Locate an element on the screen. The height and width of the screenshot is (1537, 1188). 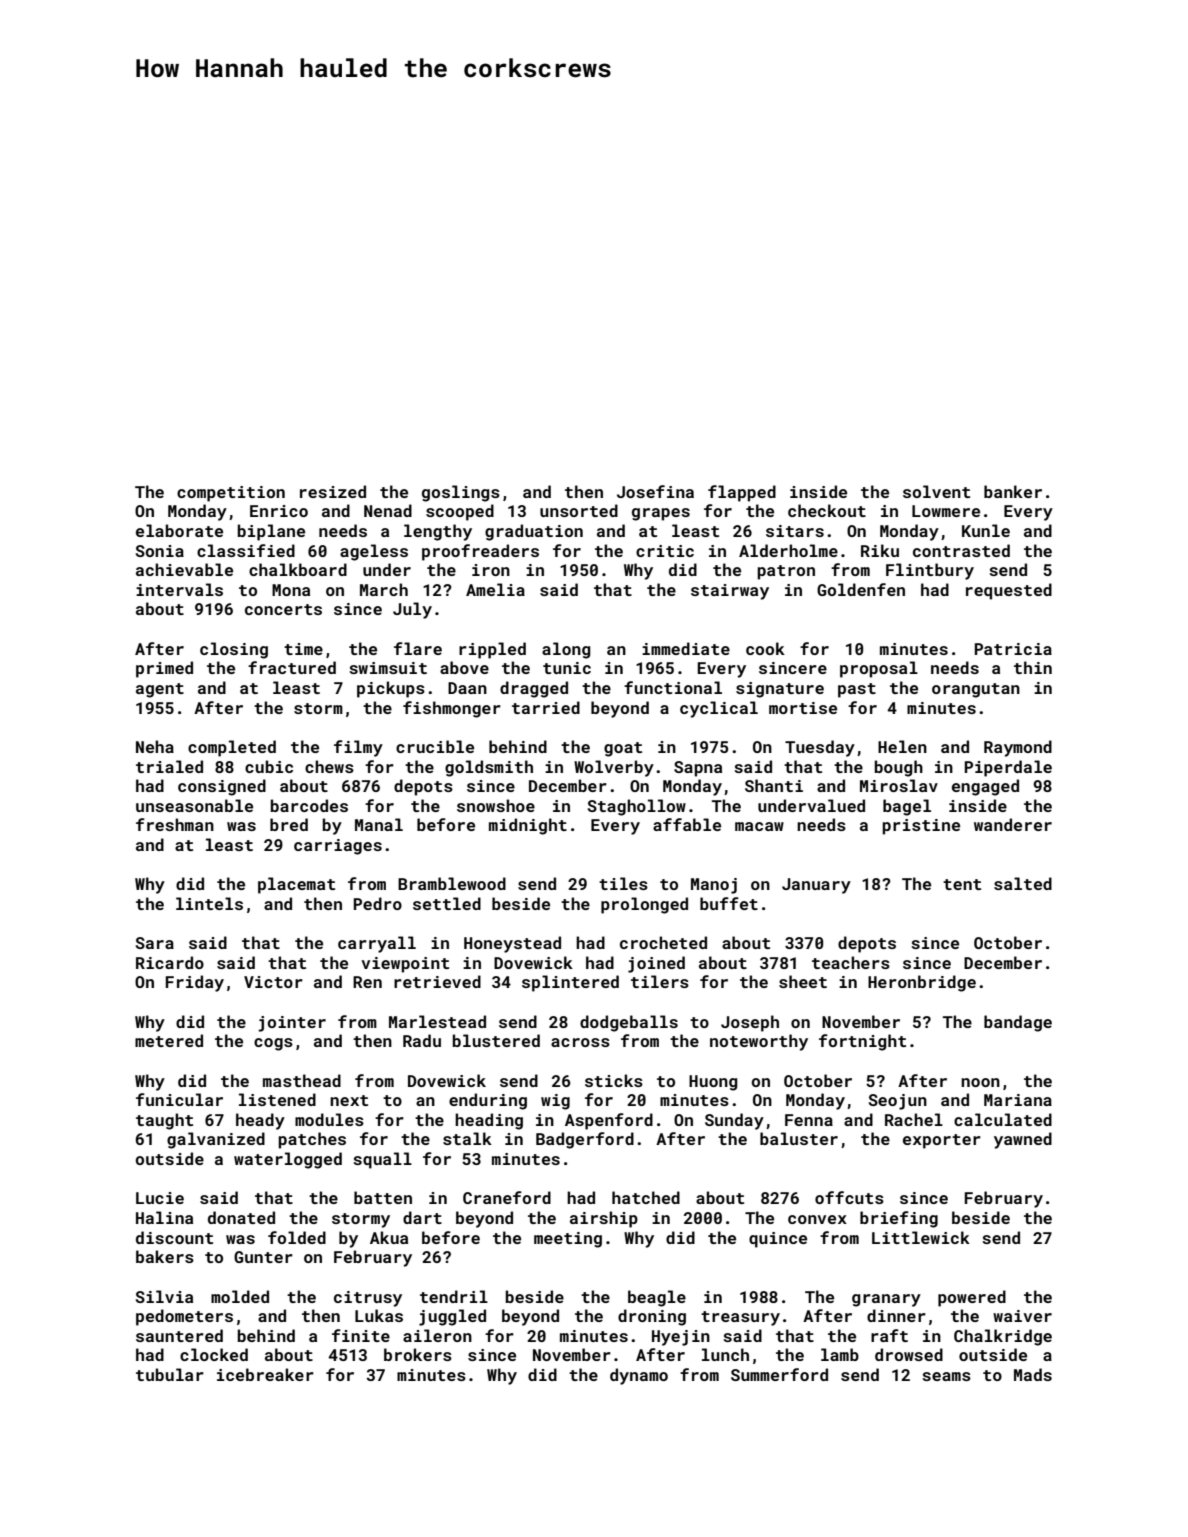
tubular is located at coordinates (170, 1374).
